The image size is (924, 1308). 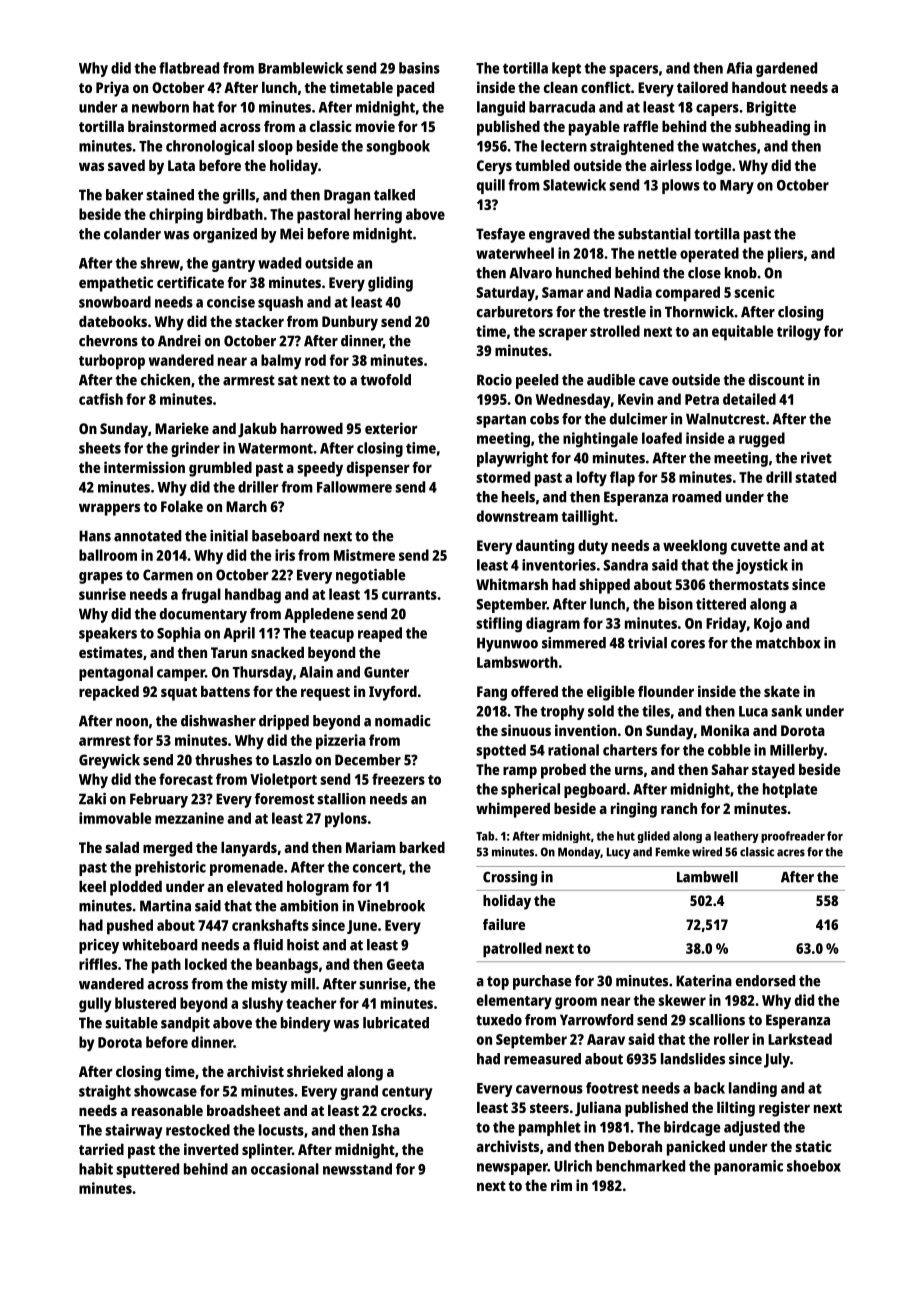 What do you see at coordinates (702, 399) in the document?
I see `Petra` at bounding box center [702, 399].
